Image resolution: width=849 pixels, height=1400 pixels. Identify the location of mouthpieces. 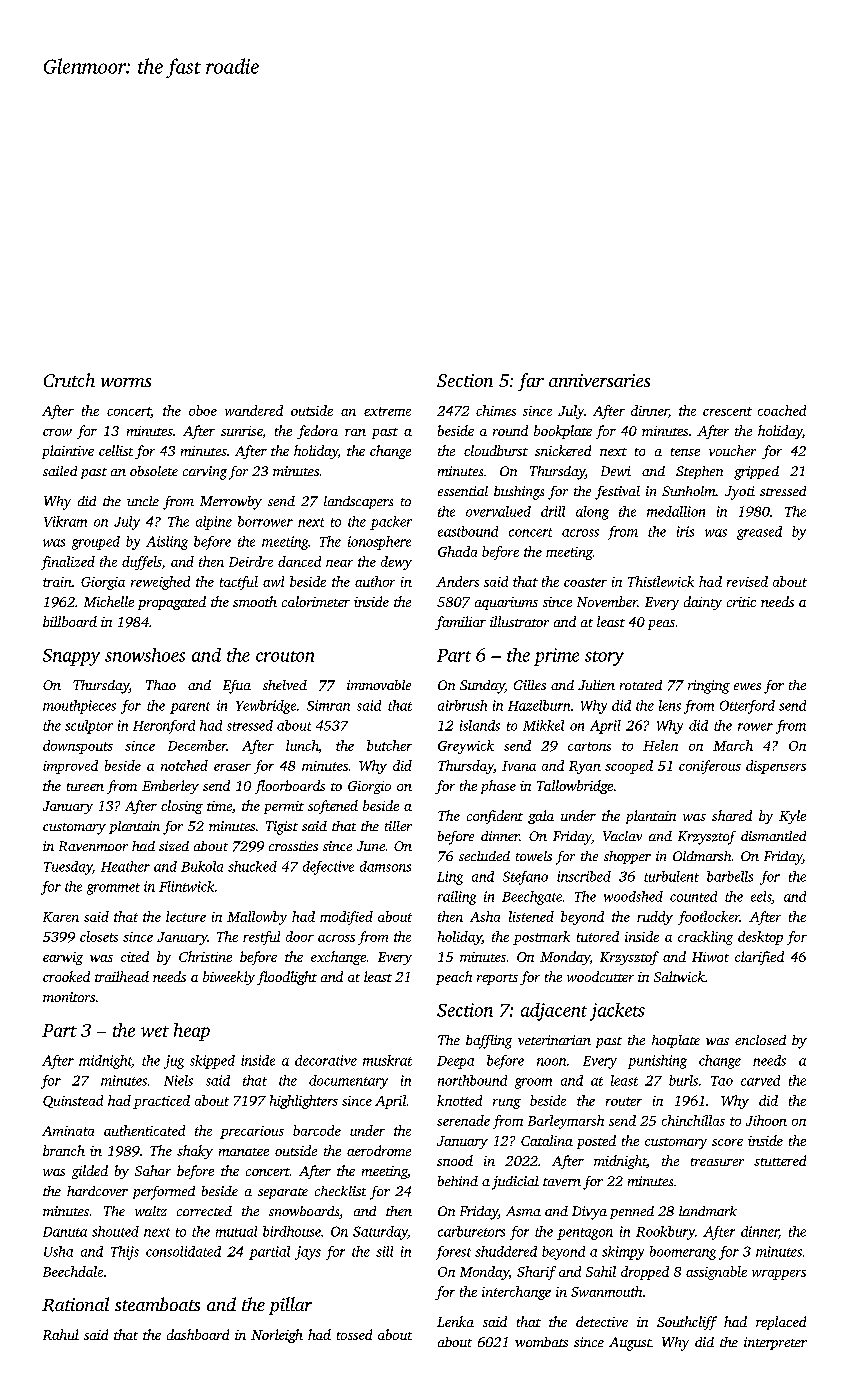
(79, 707).
